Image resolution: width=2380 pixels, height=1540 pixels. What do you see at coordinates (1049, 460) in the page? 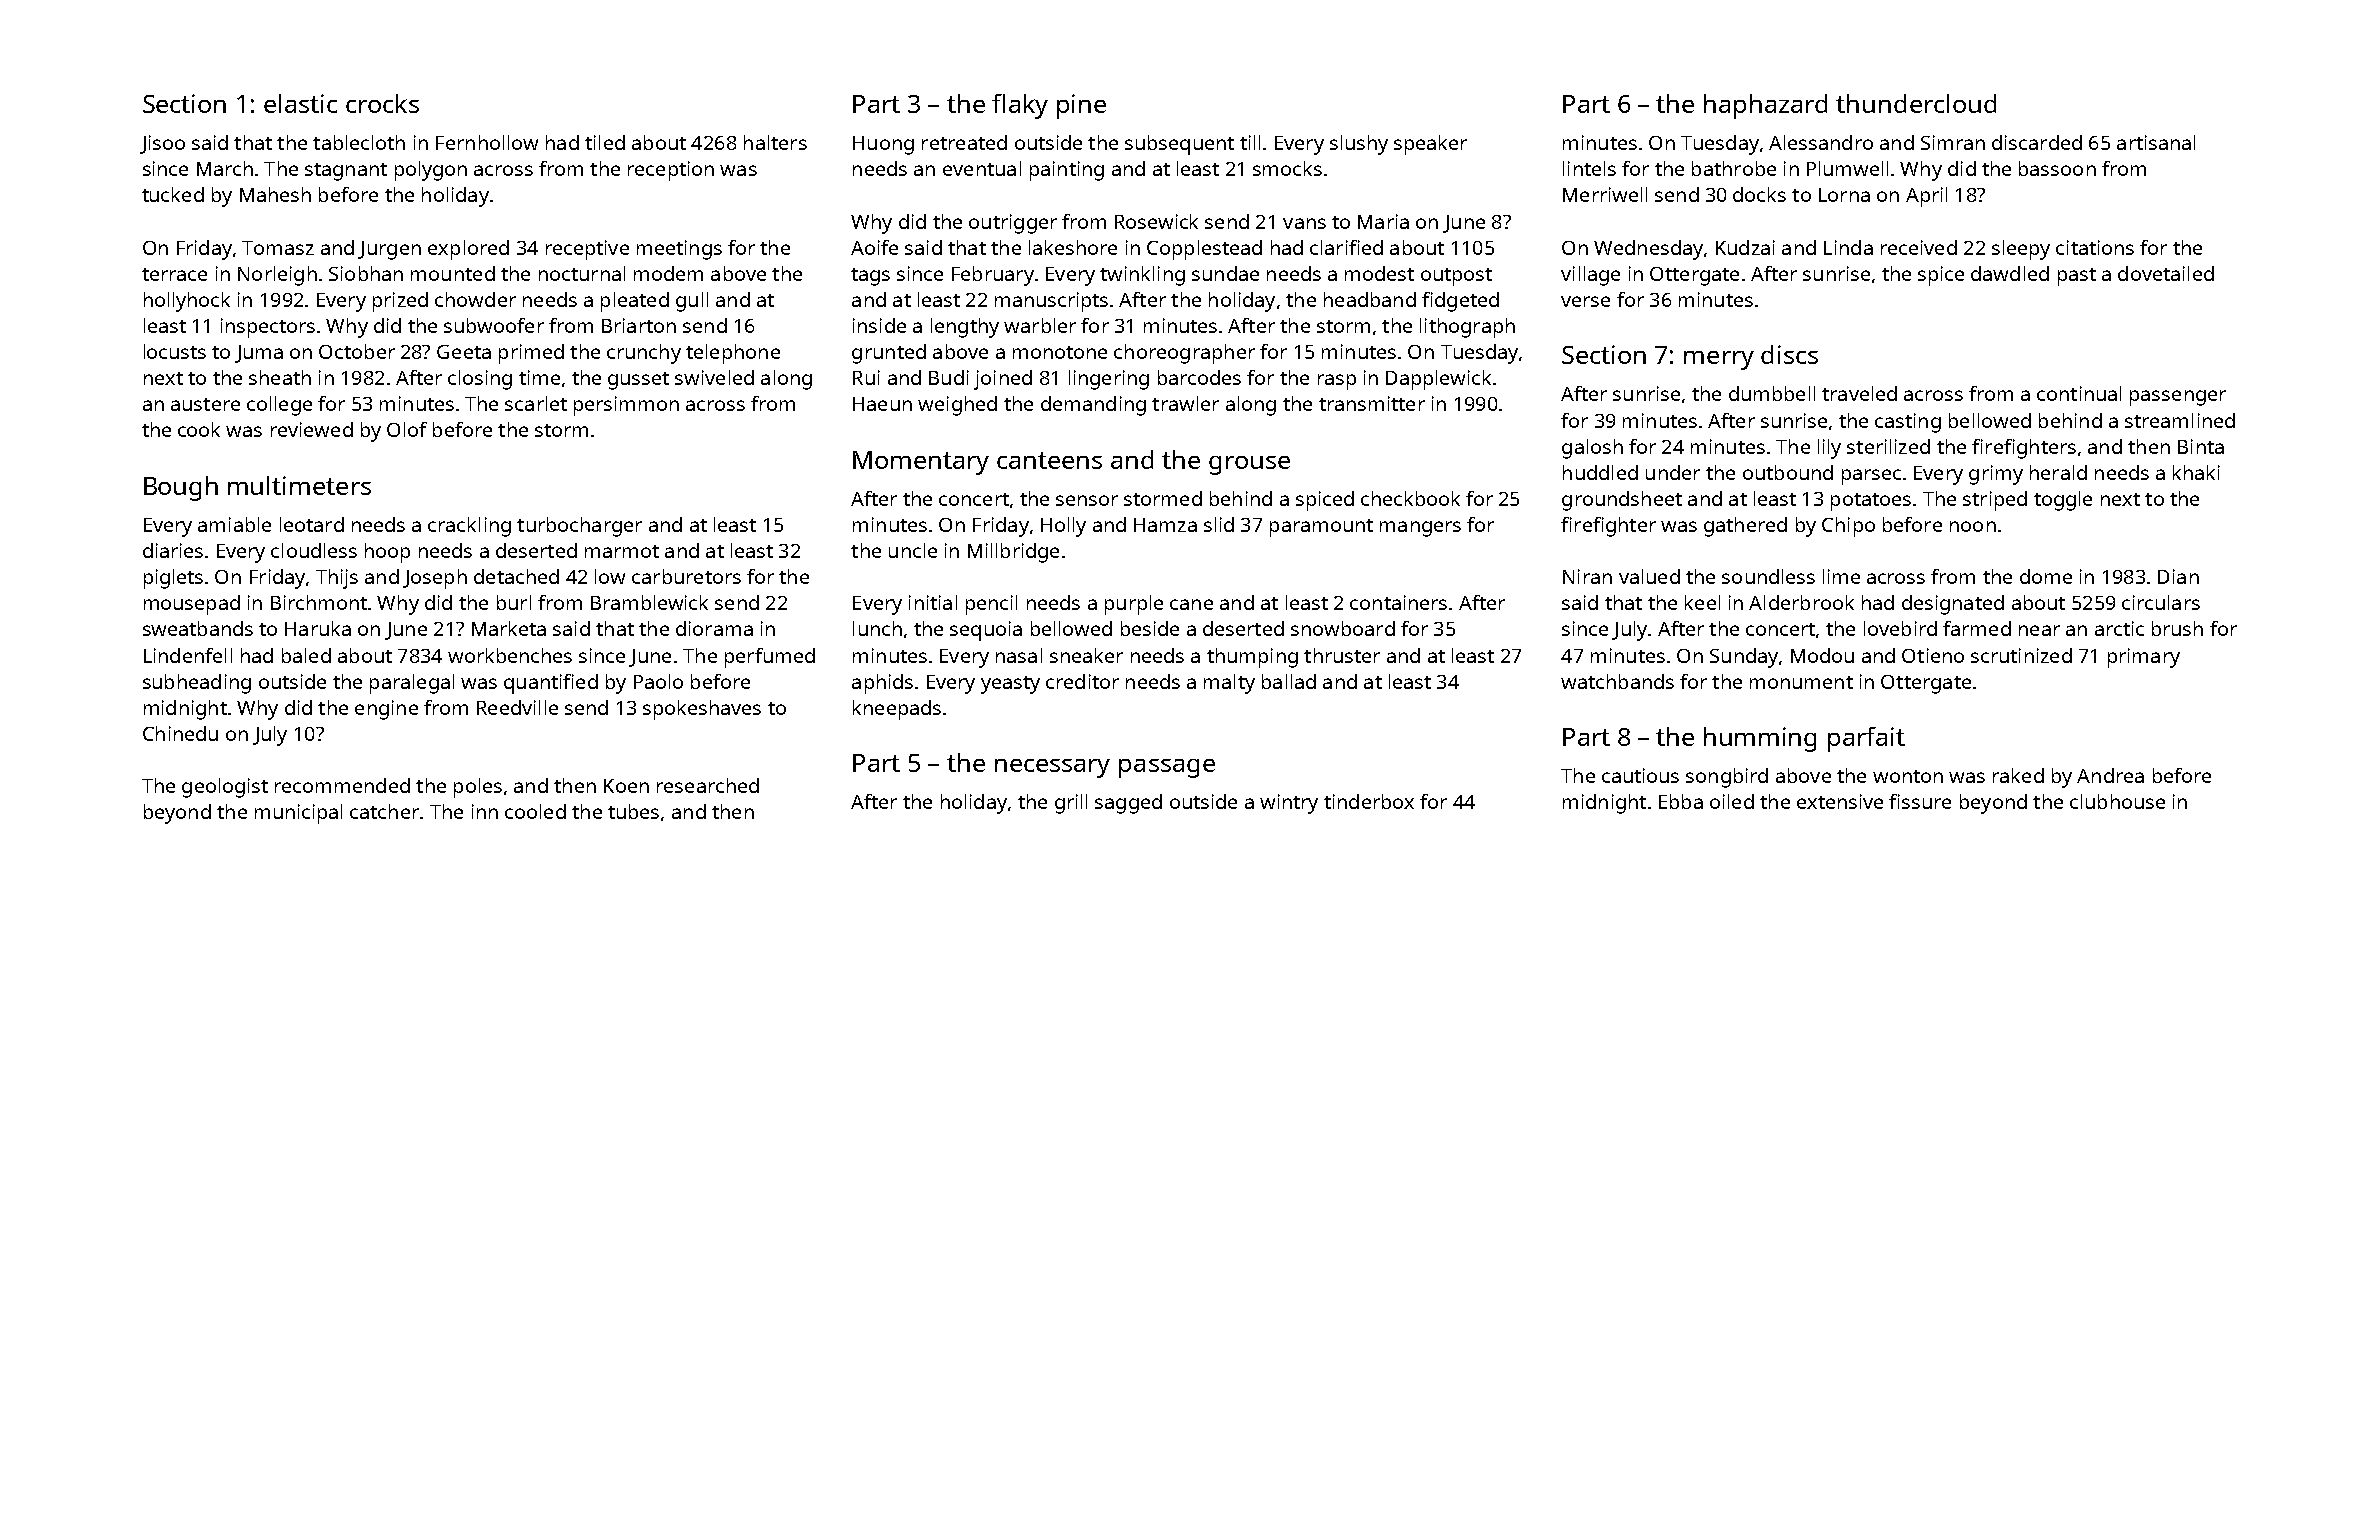
I see `canteens` at bounding box center [1049, 460].
